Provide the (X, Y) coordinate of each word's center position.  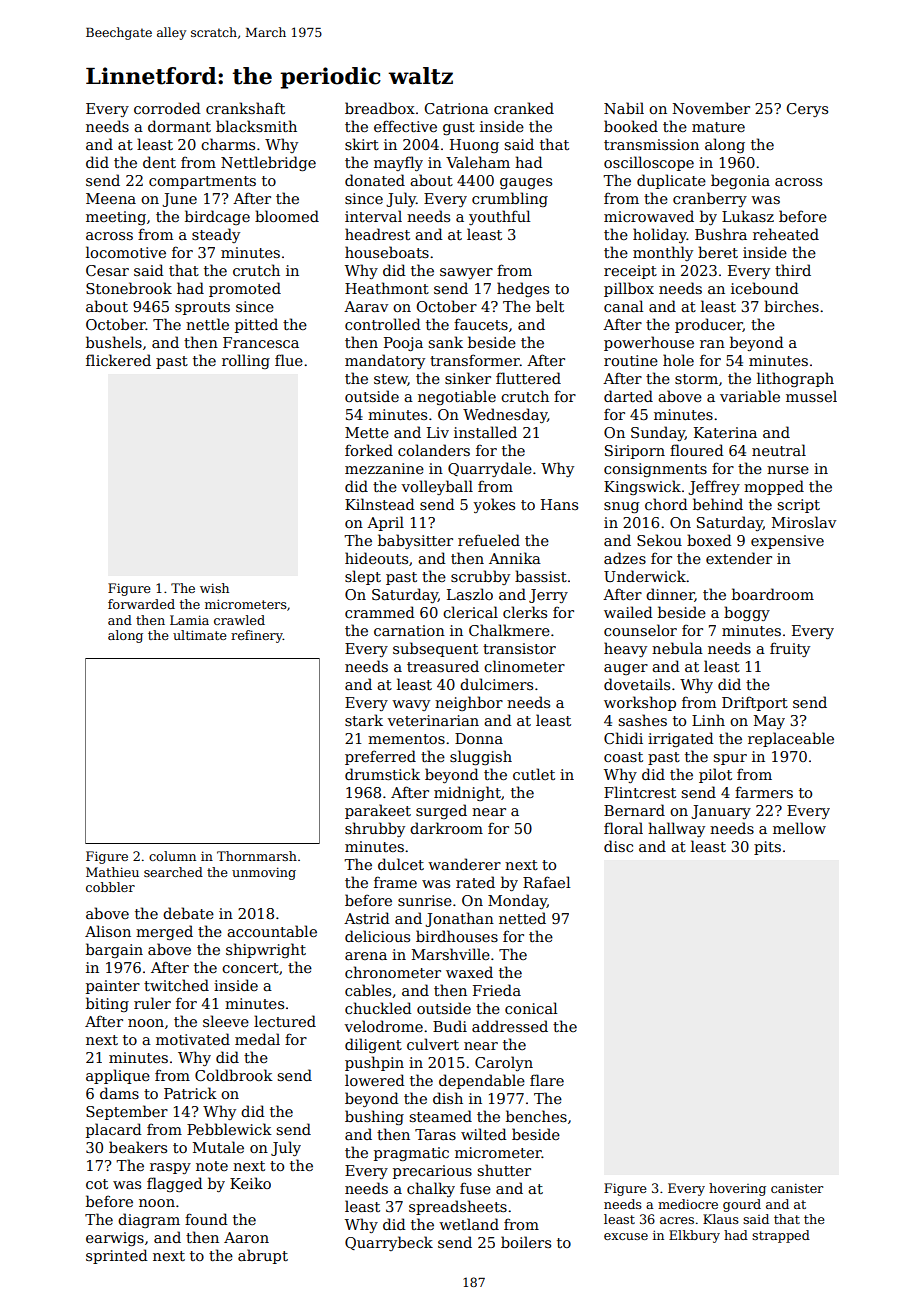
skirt (362, 144)
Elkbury (694, 1236)
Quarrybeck (389, 1243)
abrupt (263, 1256)
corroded (167, 108)
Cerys (807, 110)
